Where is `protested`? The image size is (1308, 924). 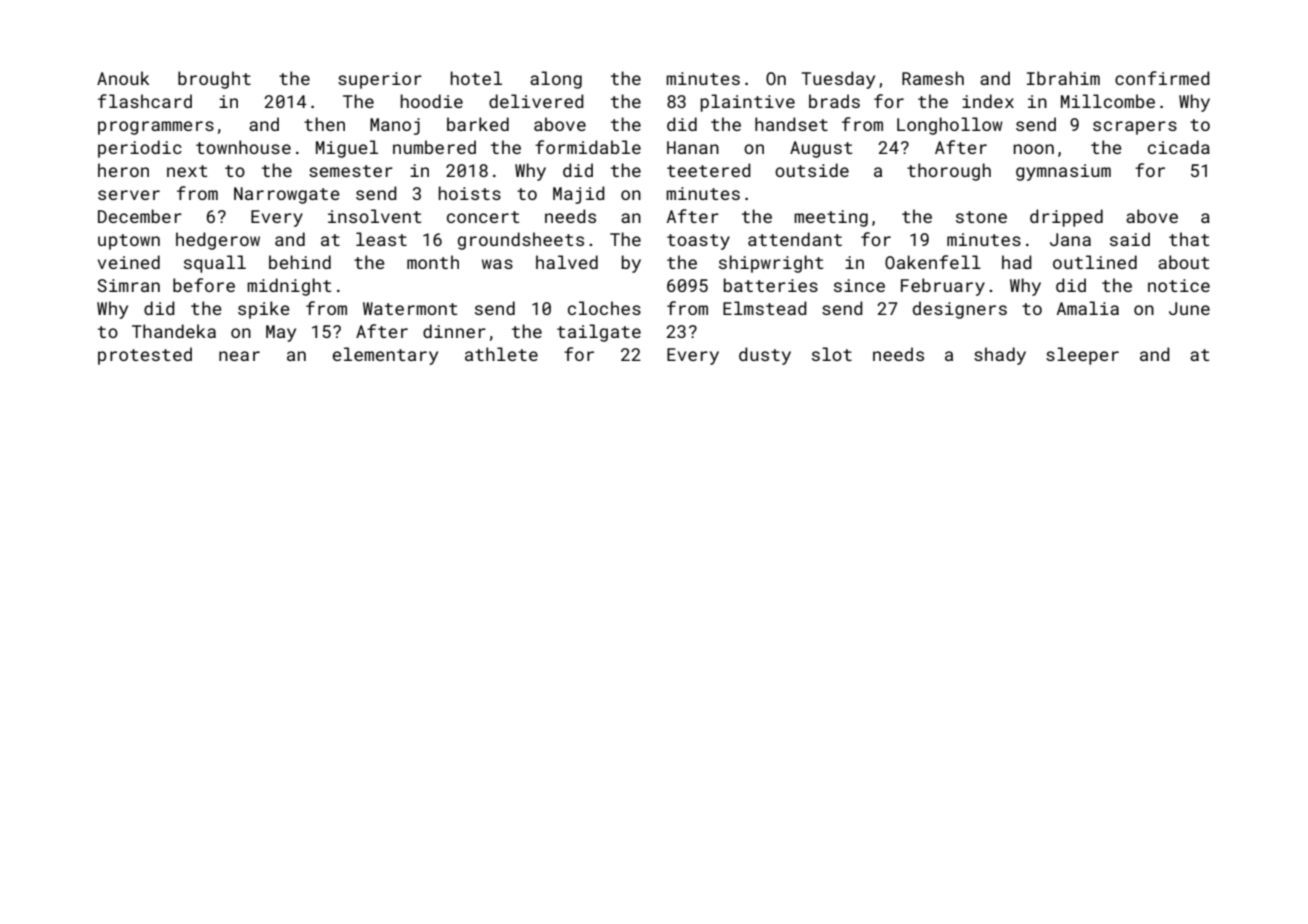 protested is located at coordinates (145, 356).
